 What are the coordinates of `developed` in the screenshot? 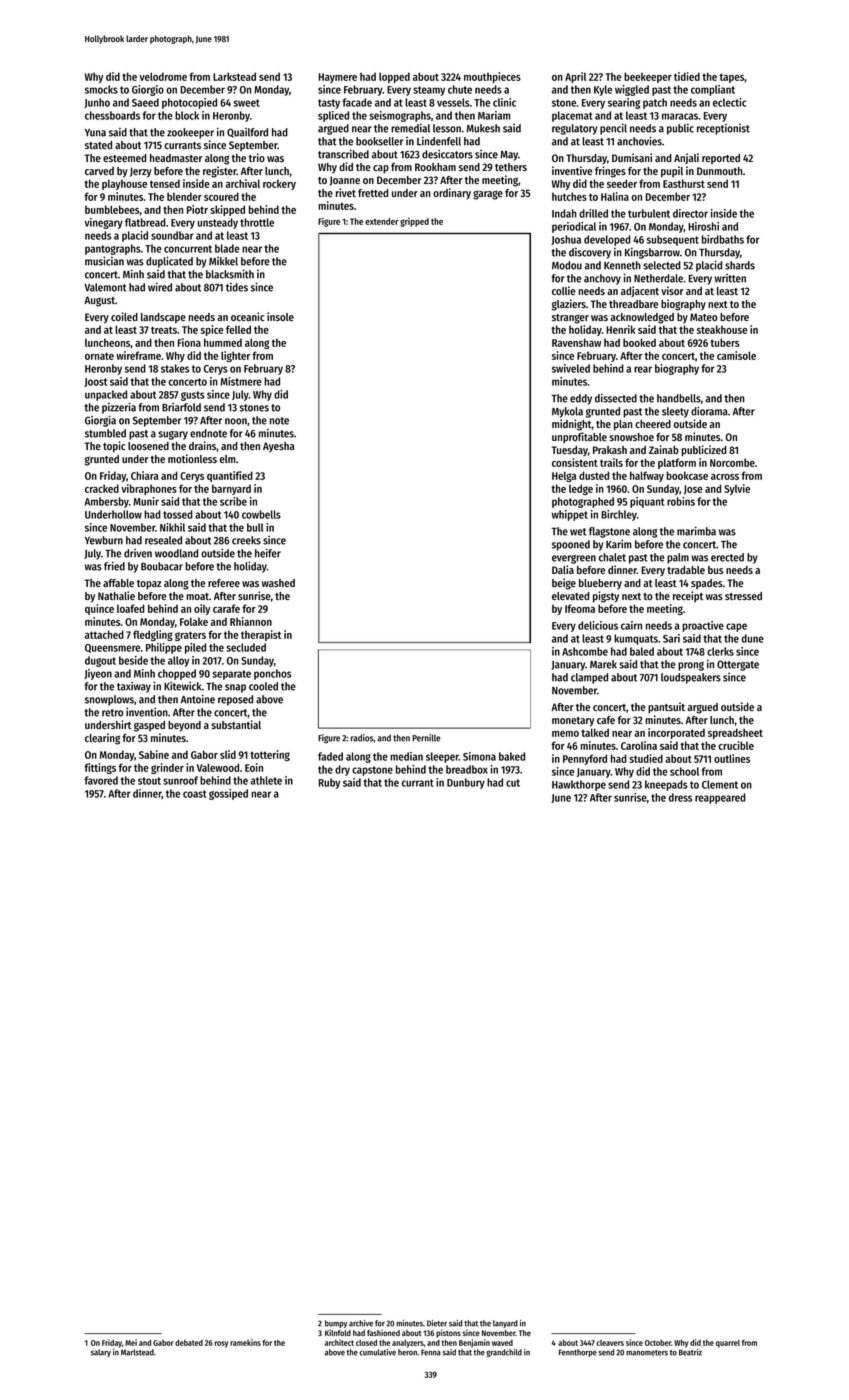 It's located at (607, 240).
